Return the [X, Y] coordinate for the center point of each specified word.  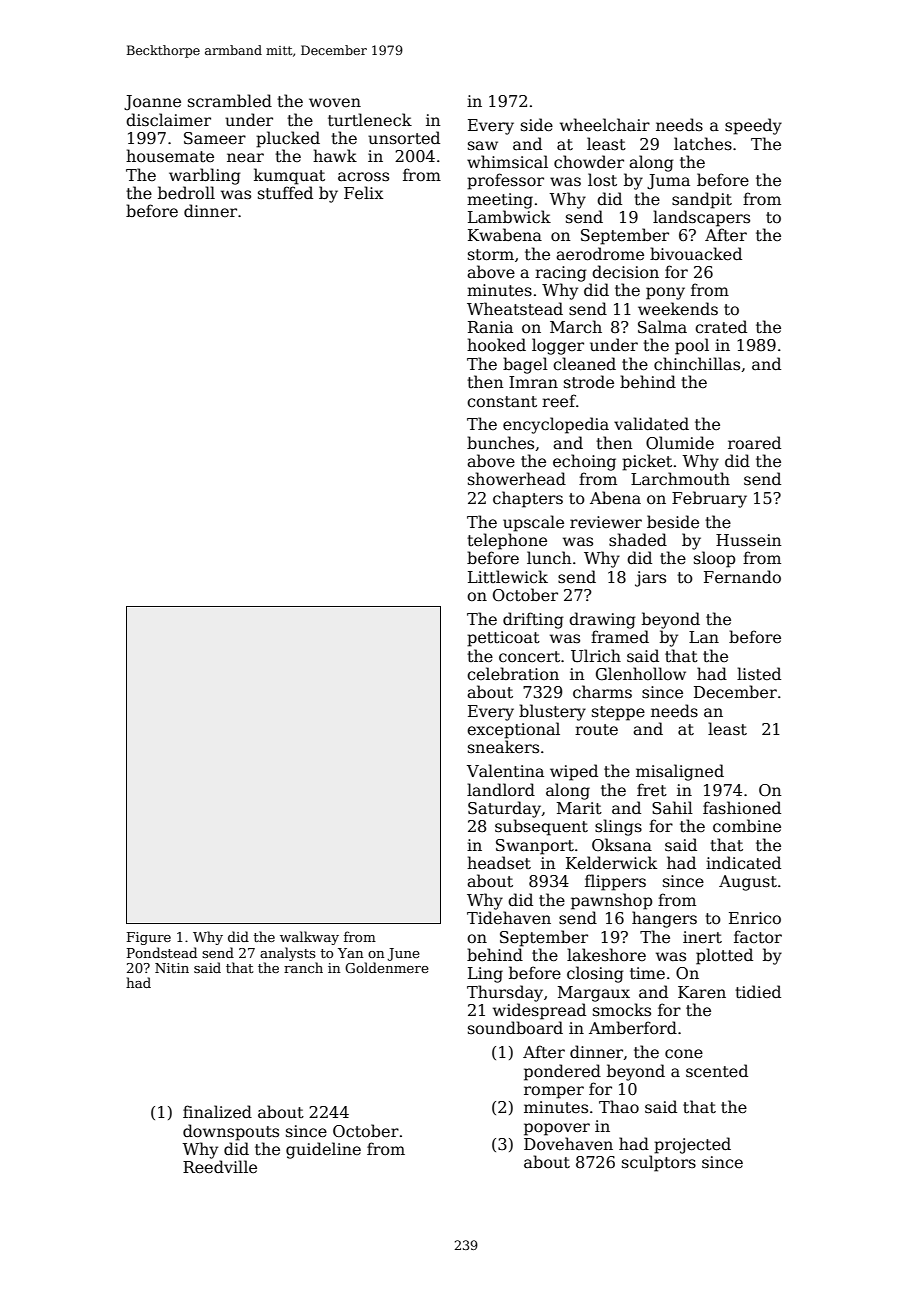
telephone [507, 541]
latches [703, 143]
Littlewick [508, 577]
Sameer [215, 138]
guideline [323, 1150]
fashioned [742, 808]
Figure [149, 938]
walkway [309, 938]
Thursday [505, 993]
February [709, 499]
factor [758, 936]
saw [483, 145]
